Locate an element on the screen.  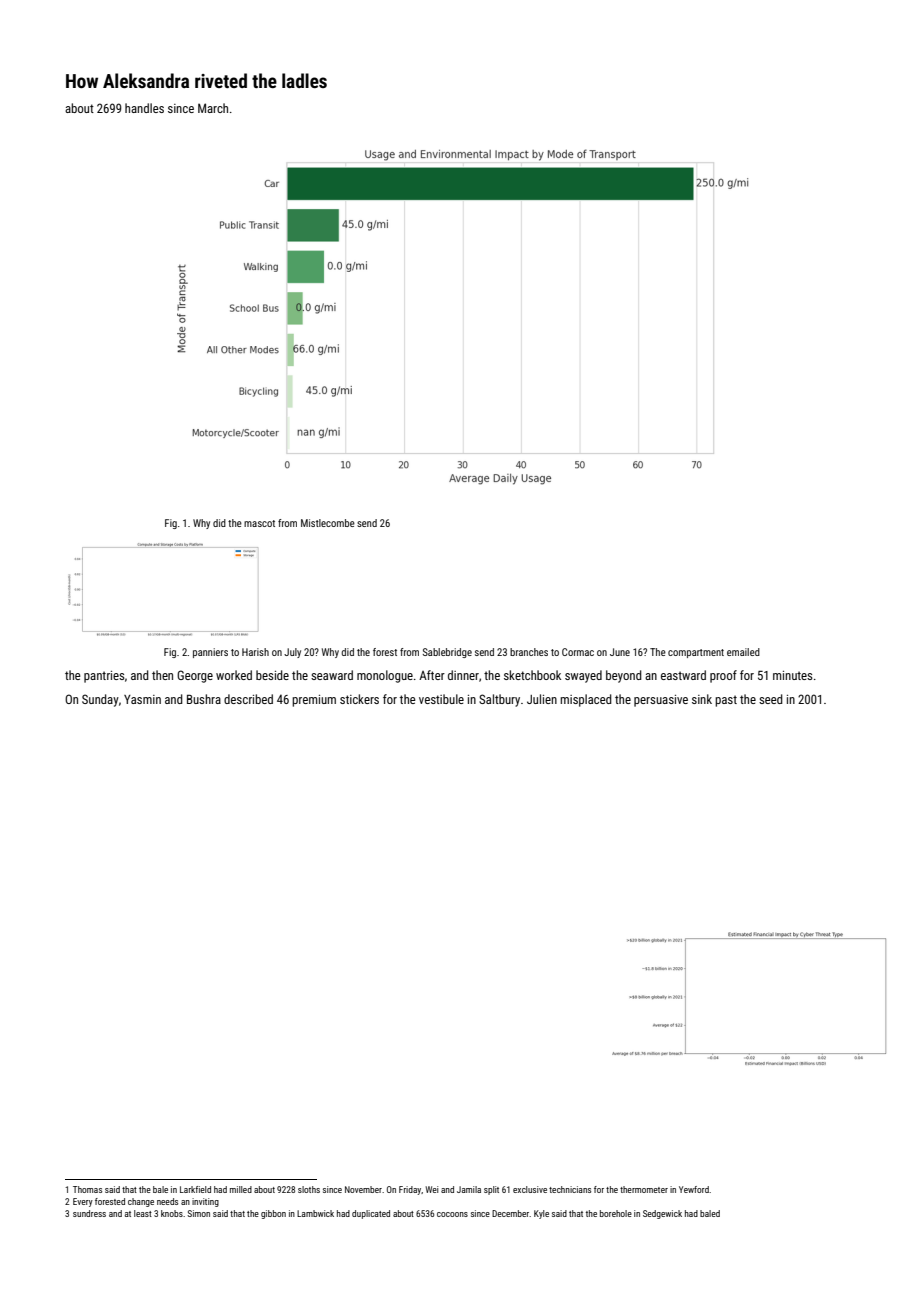
gibbon is located at coordinates (273, 1214).
